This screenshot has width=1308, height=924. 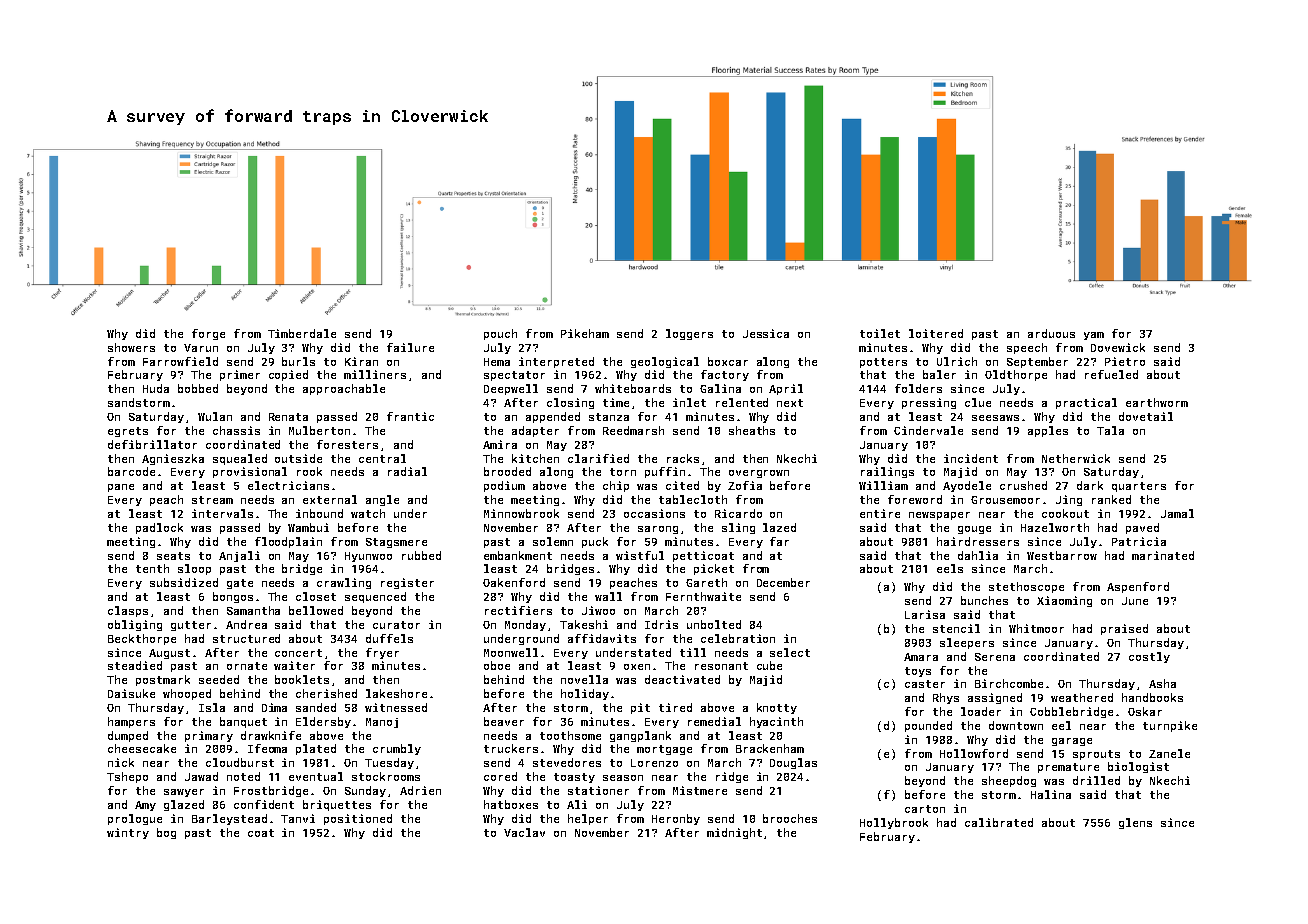 I want to click on picket, so click(x=714, y=569).
